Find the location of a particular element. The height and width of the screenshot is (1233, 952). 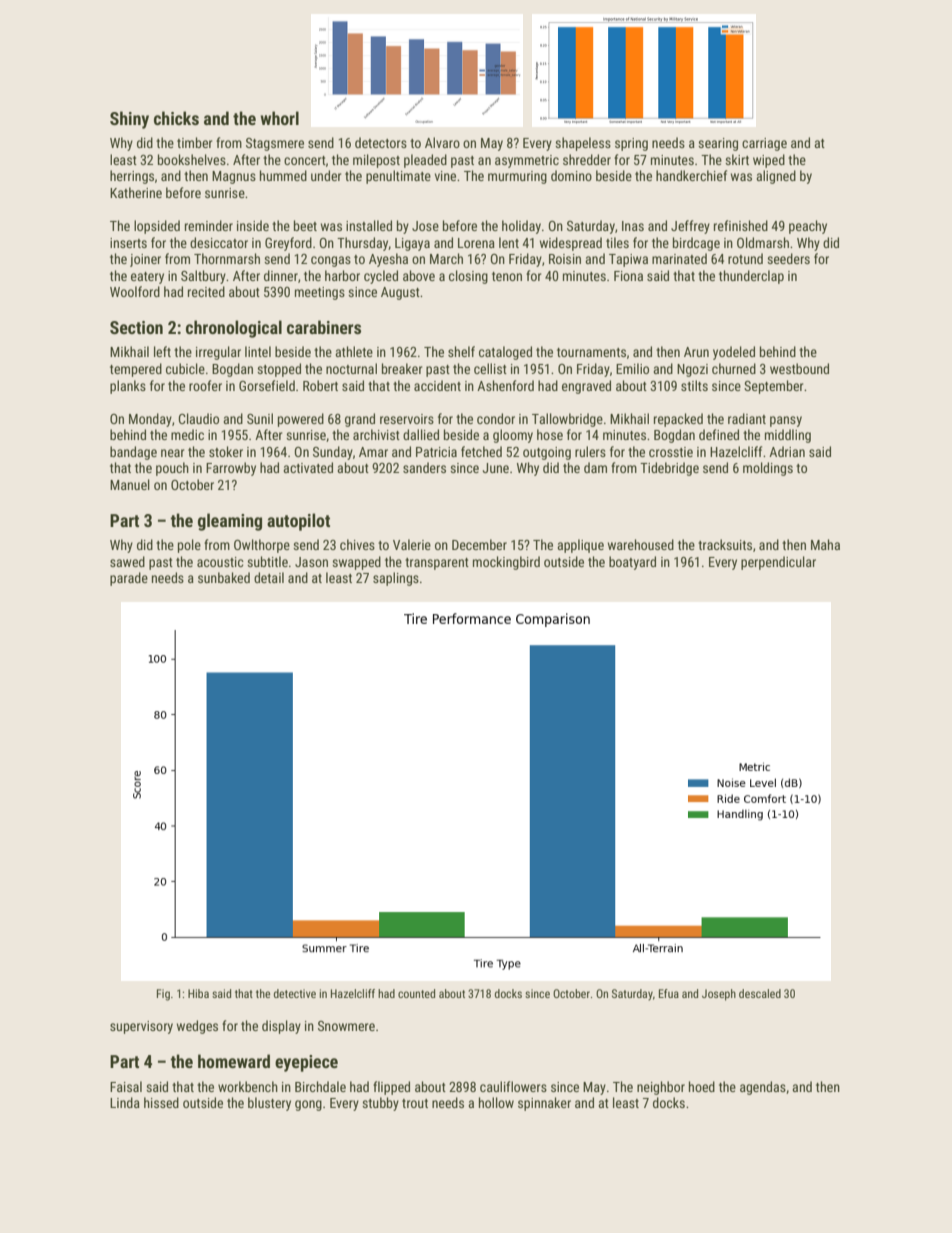

Hiba is located at coordinates (198, 993).
